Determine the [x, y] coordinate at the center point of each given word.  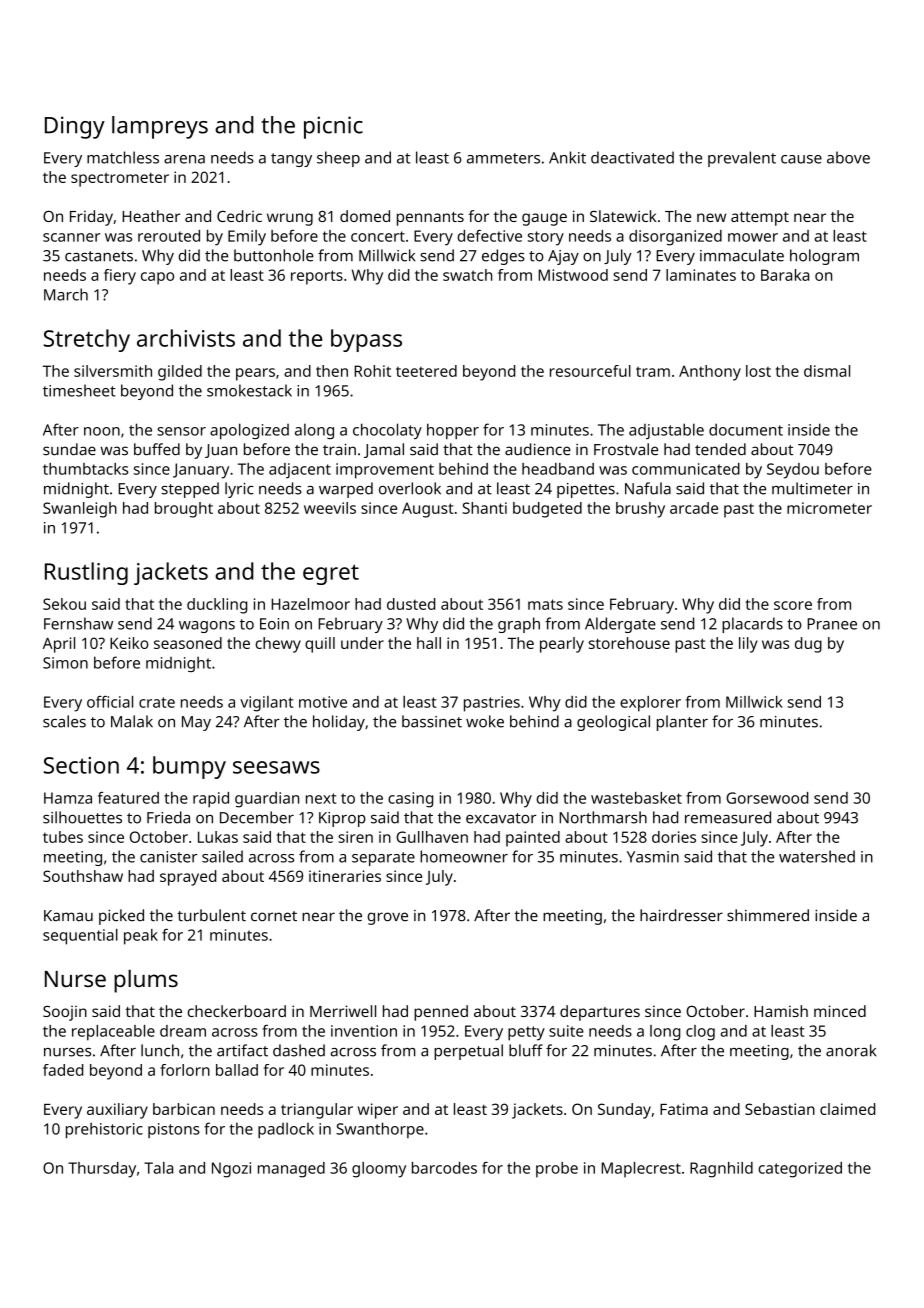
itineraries [345, 876]
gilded [180, 373]
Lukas [218, 837]
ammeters [503, 158]
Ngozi [231, 1170]
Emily [247, 238]
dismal [827, 371]
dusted [411, 604]
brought [184, 510]
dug [808, 645]
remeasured [728, 817]
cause [801, 159]
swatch [467, 275]
